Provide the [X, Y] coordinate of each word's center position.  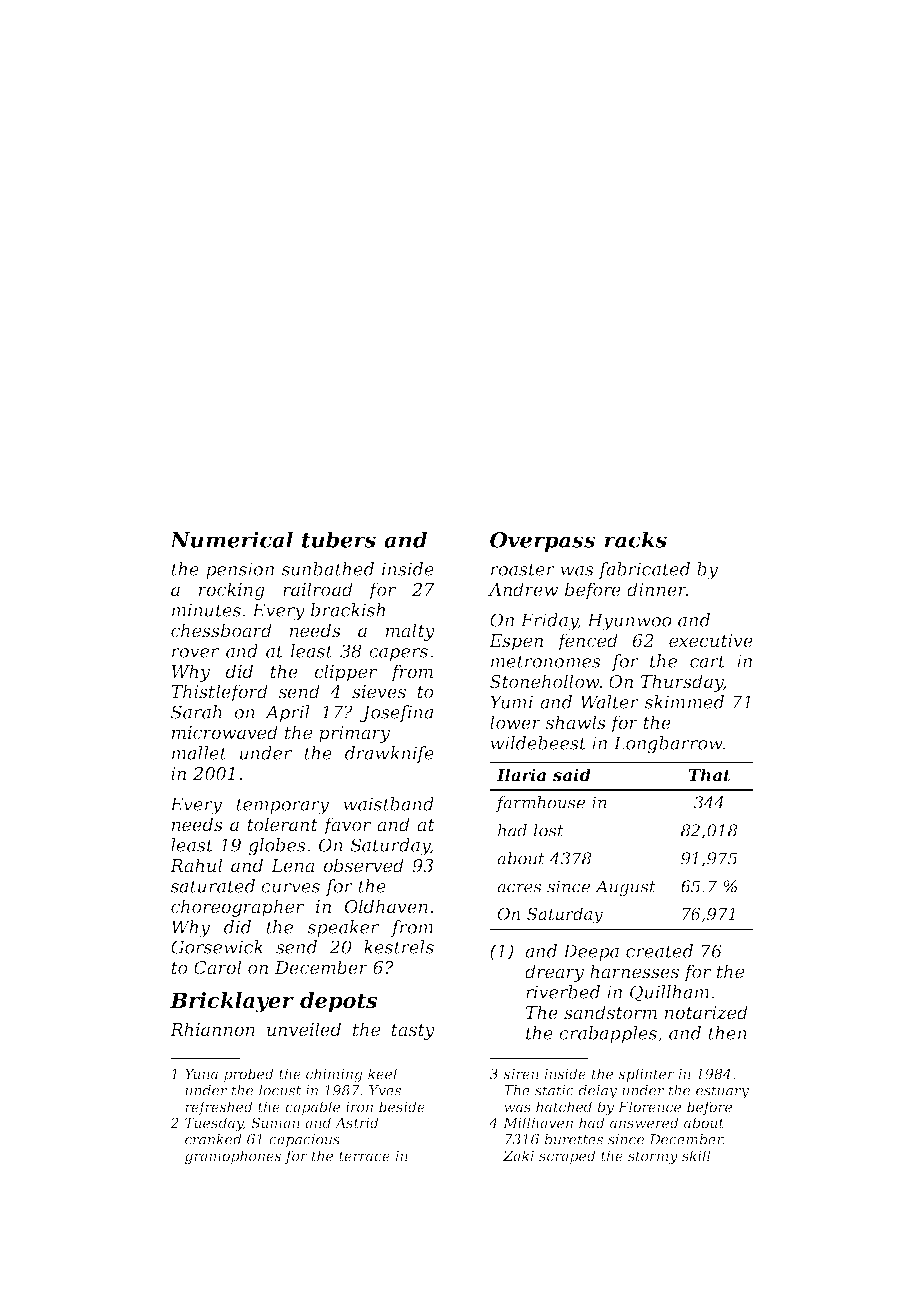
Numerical [231, 539]
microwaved [225, 732]
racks [635, 539]
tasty [413, 1032]
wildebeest [538, 743]
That [710, 774]
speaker [343, 928]
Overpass [543, 542]
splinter [646, 1075]
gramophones [233, 1157]
